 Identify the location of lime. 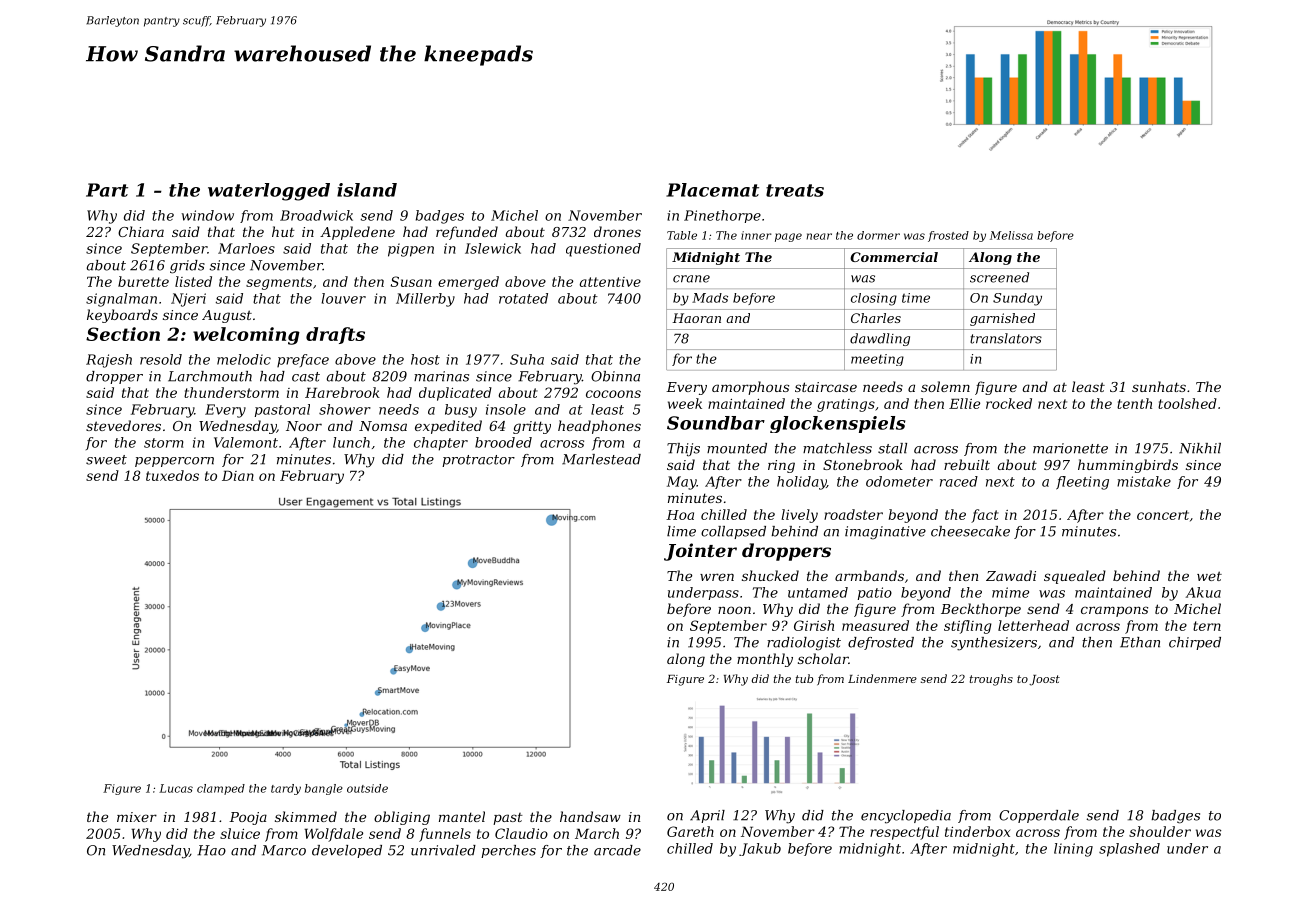
(681, 531).
